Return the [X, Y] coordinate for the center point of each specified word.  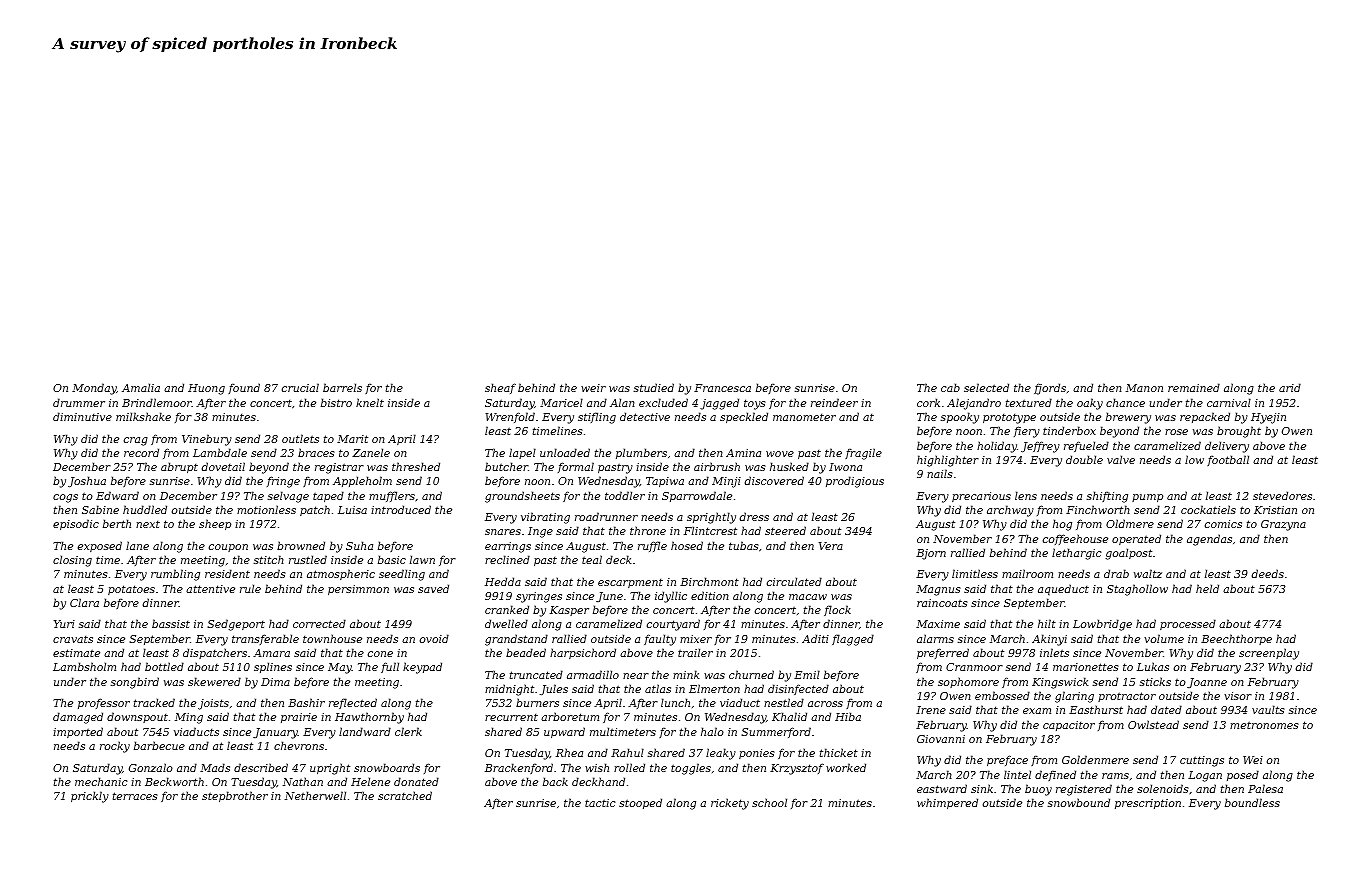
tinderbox [1069, 430]
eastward [942, 788]
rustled [308, 559]
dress [754, 516]
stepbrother [235, 797]
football [1228, 460]
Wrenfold [510, 417]
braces [316, 452]
